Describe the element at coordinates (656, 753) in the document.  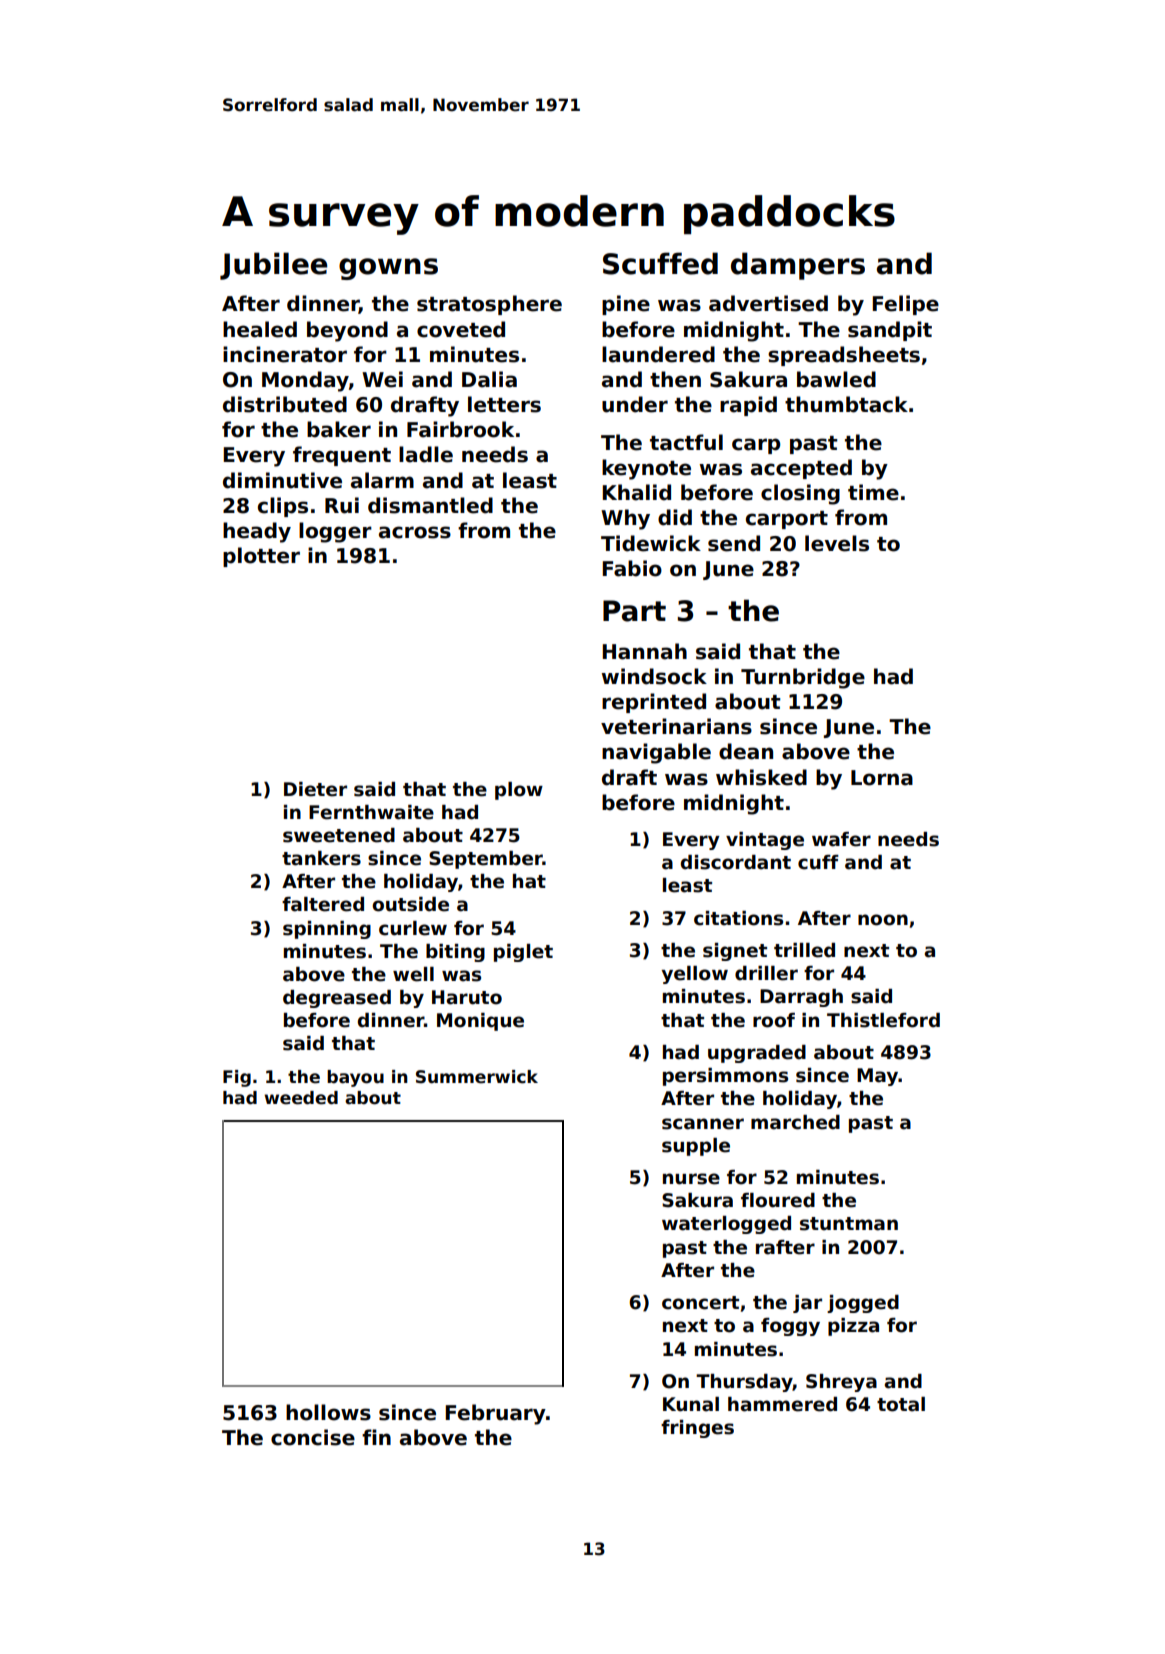
I see `navigable` at that location.
